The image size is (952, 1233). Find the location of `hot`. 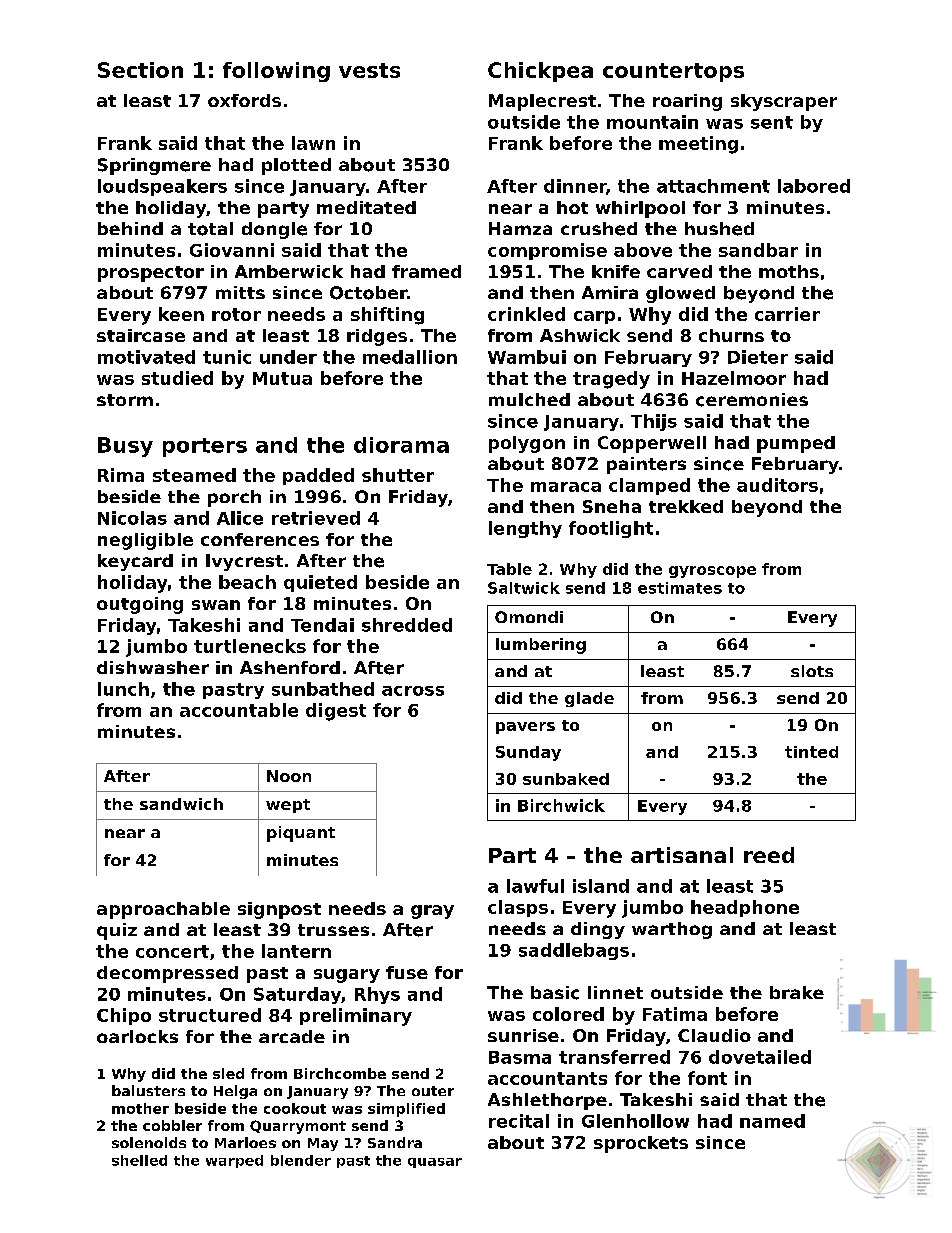

hot is located at coordinates (572, 207).
